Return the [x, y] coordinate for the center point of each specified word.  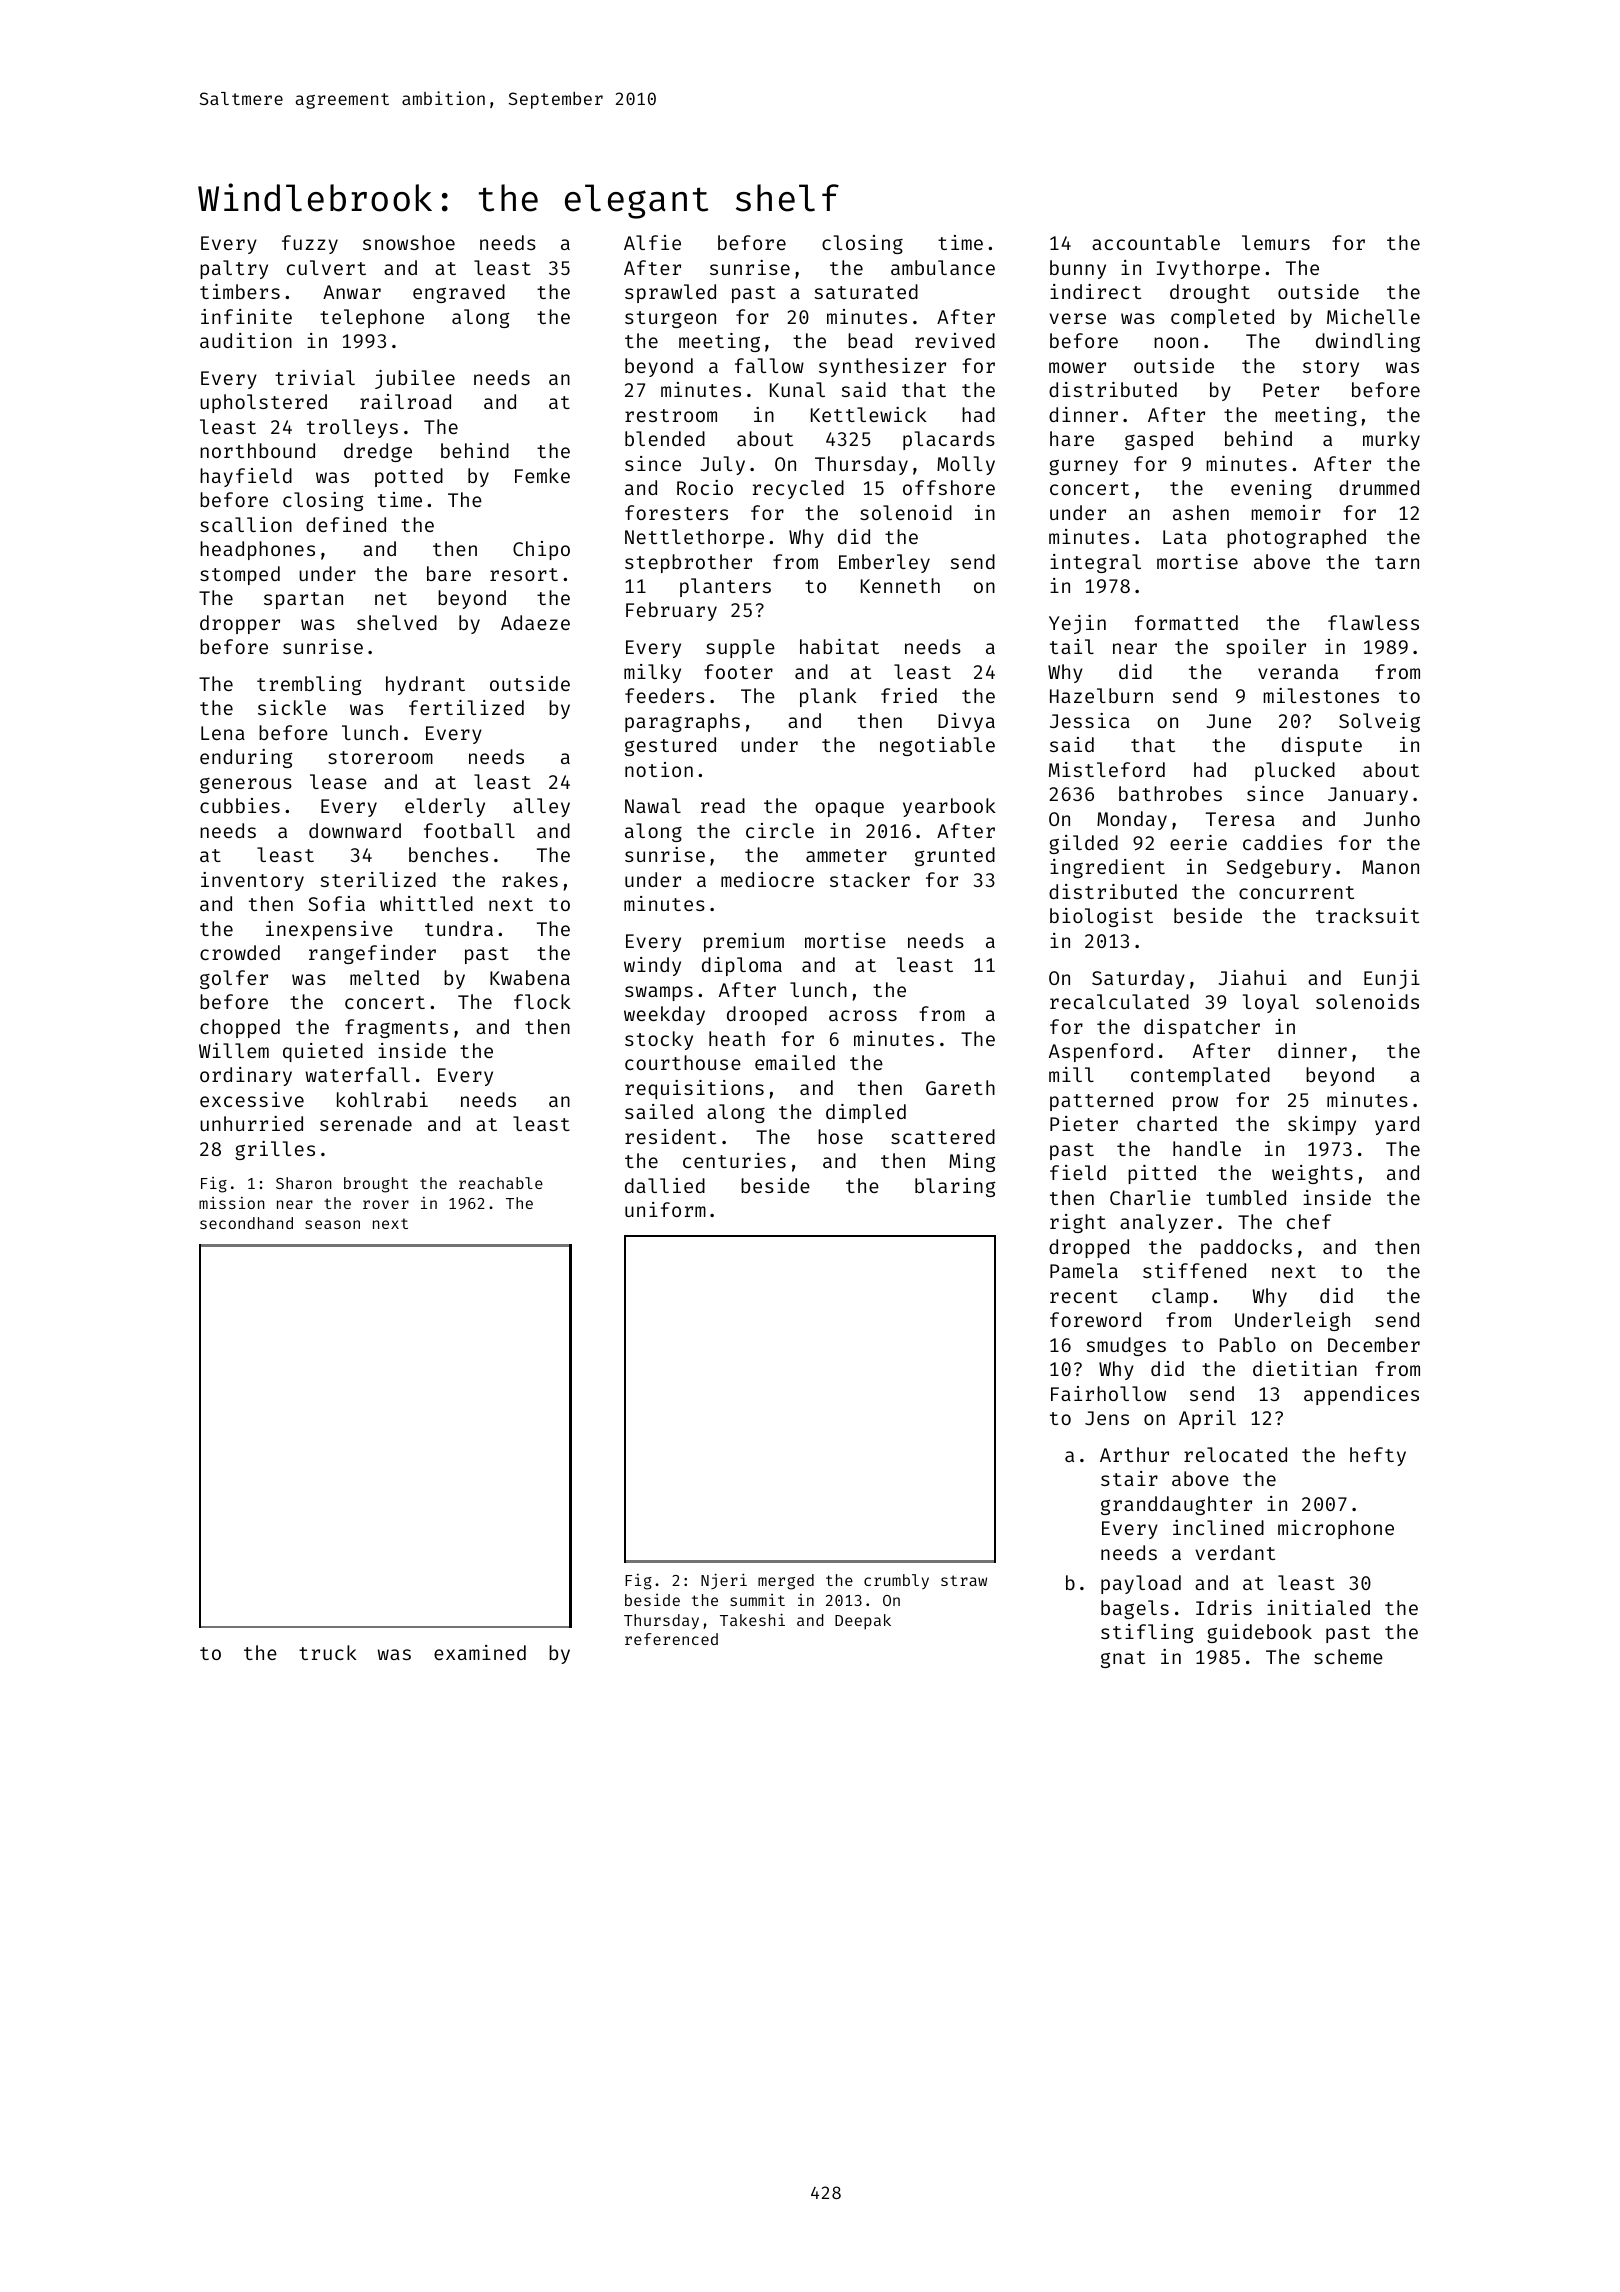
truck [328, 1652]
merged [786, 1582]
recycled [798, 489]
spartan [303, 600]
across [863, 1015]
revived [955, 340]
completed [1222, 318]
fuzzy [310, 244]
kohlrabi [382, 1099]
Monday [1132, 820]
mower [1077, 367]
